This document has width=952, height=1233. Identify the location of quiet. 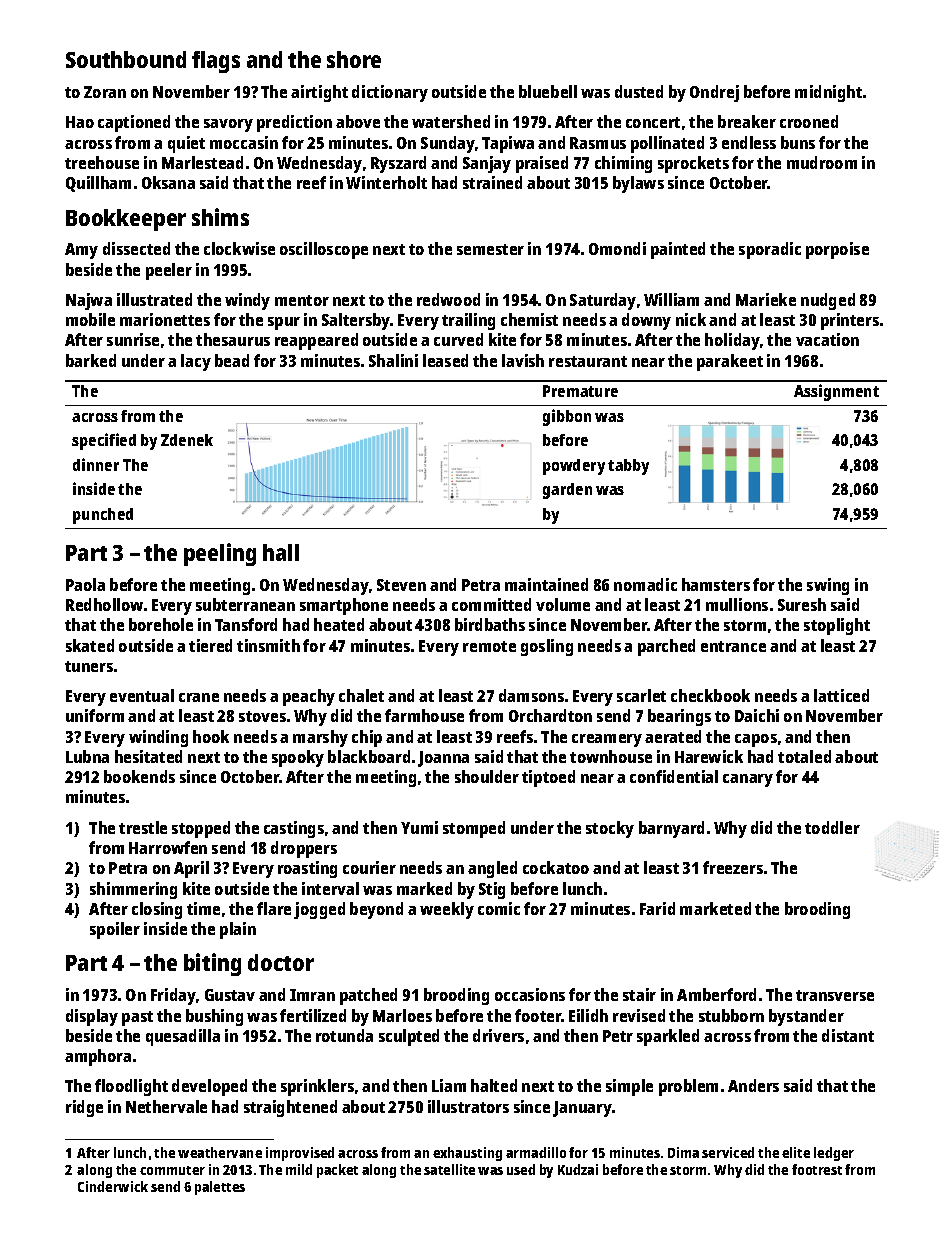
(186, 144).
